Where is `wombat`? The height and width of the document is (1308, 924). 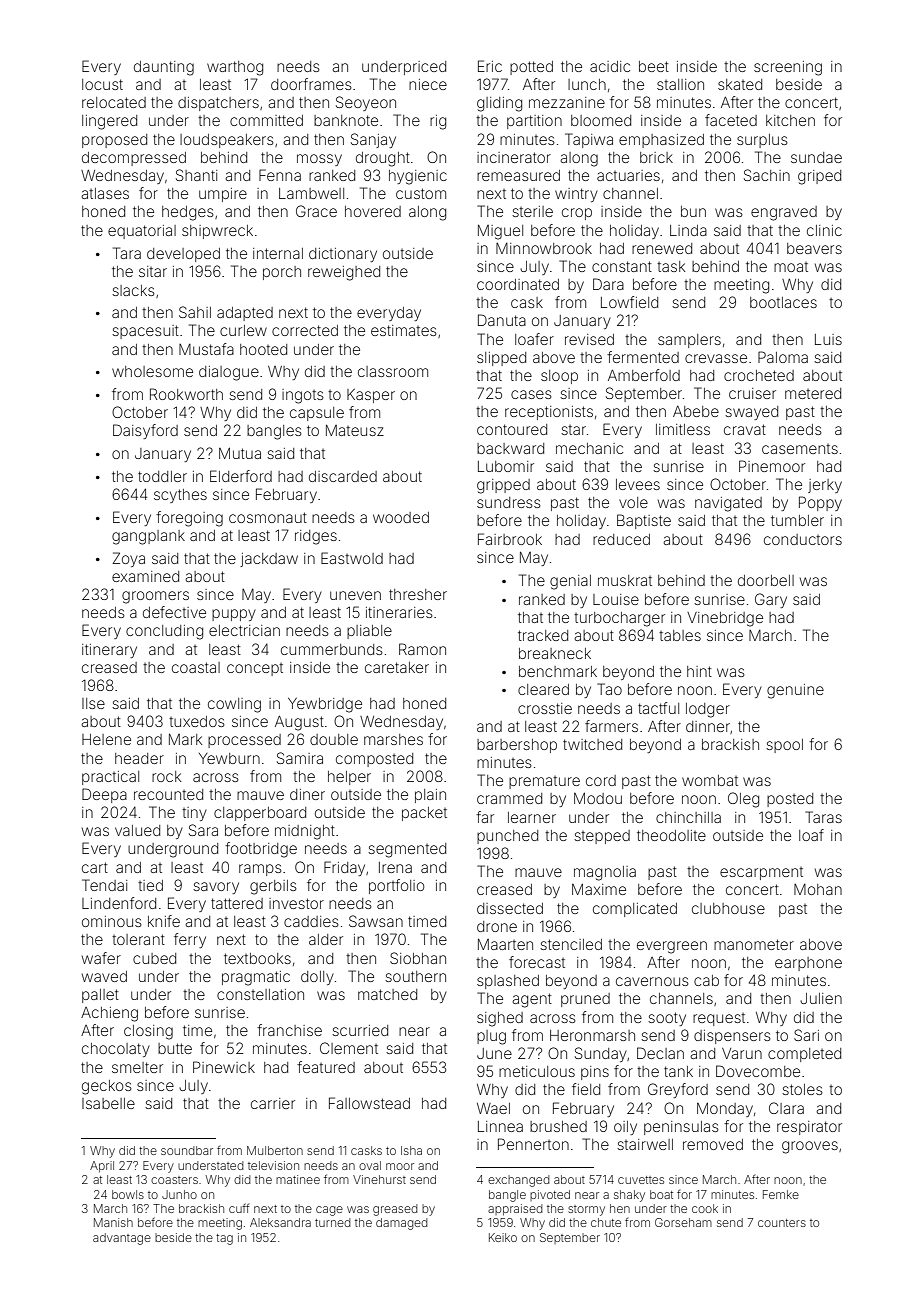 wombat is located at coordinates (710, 780).
